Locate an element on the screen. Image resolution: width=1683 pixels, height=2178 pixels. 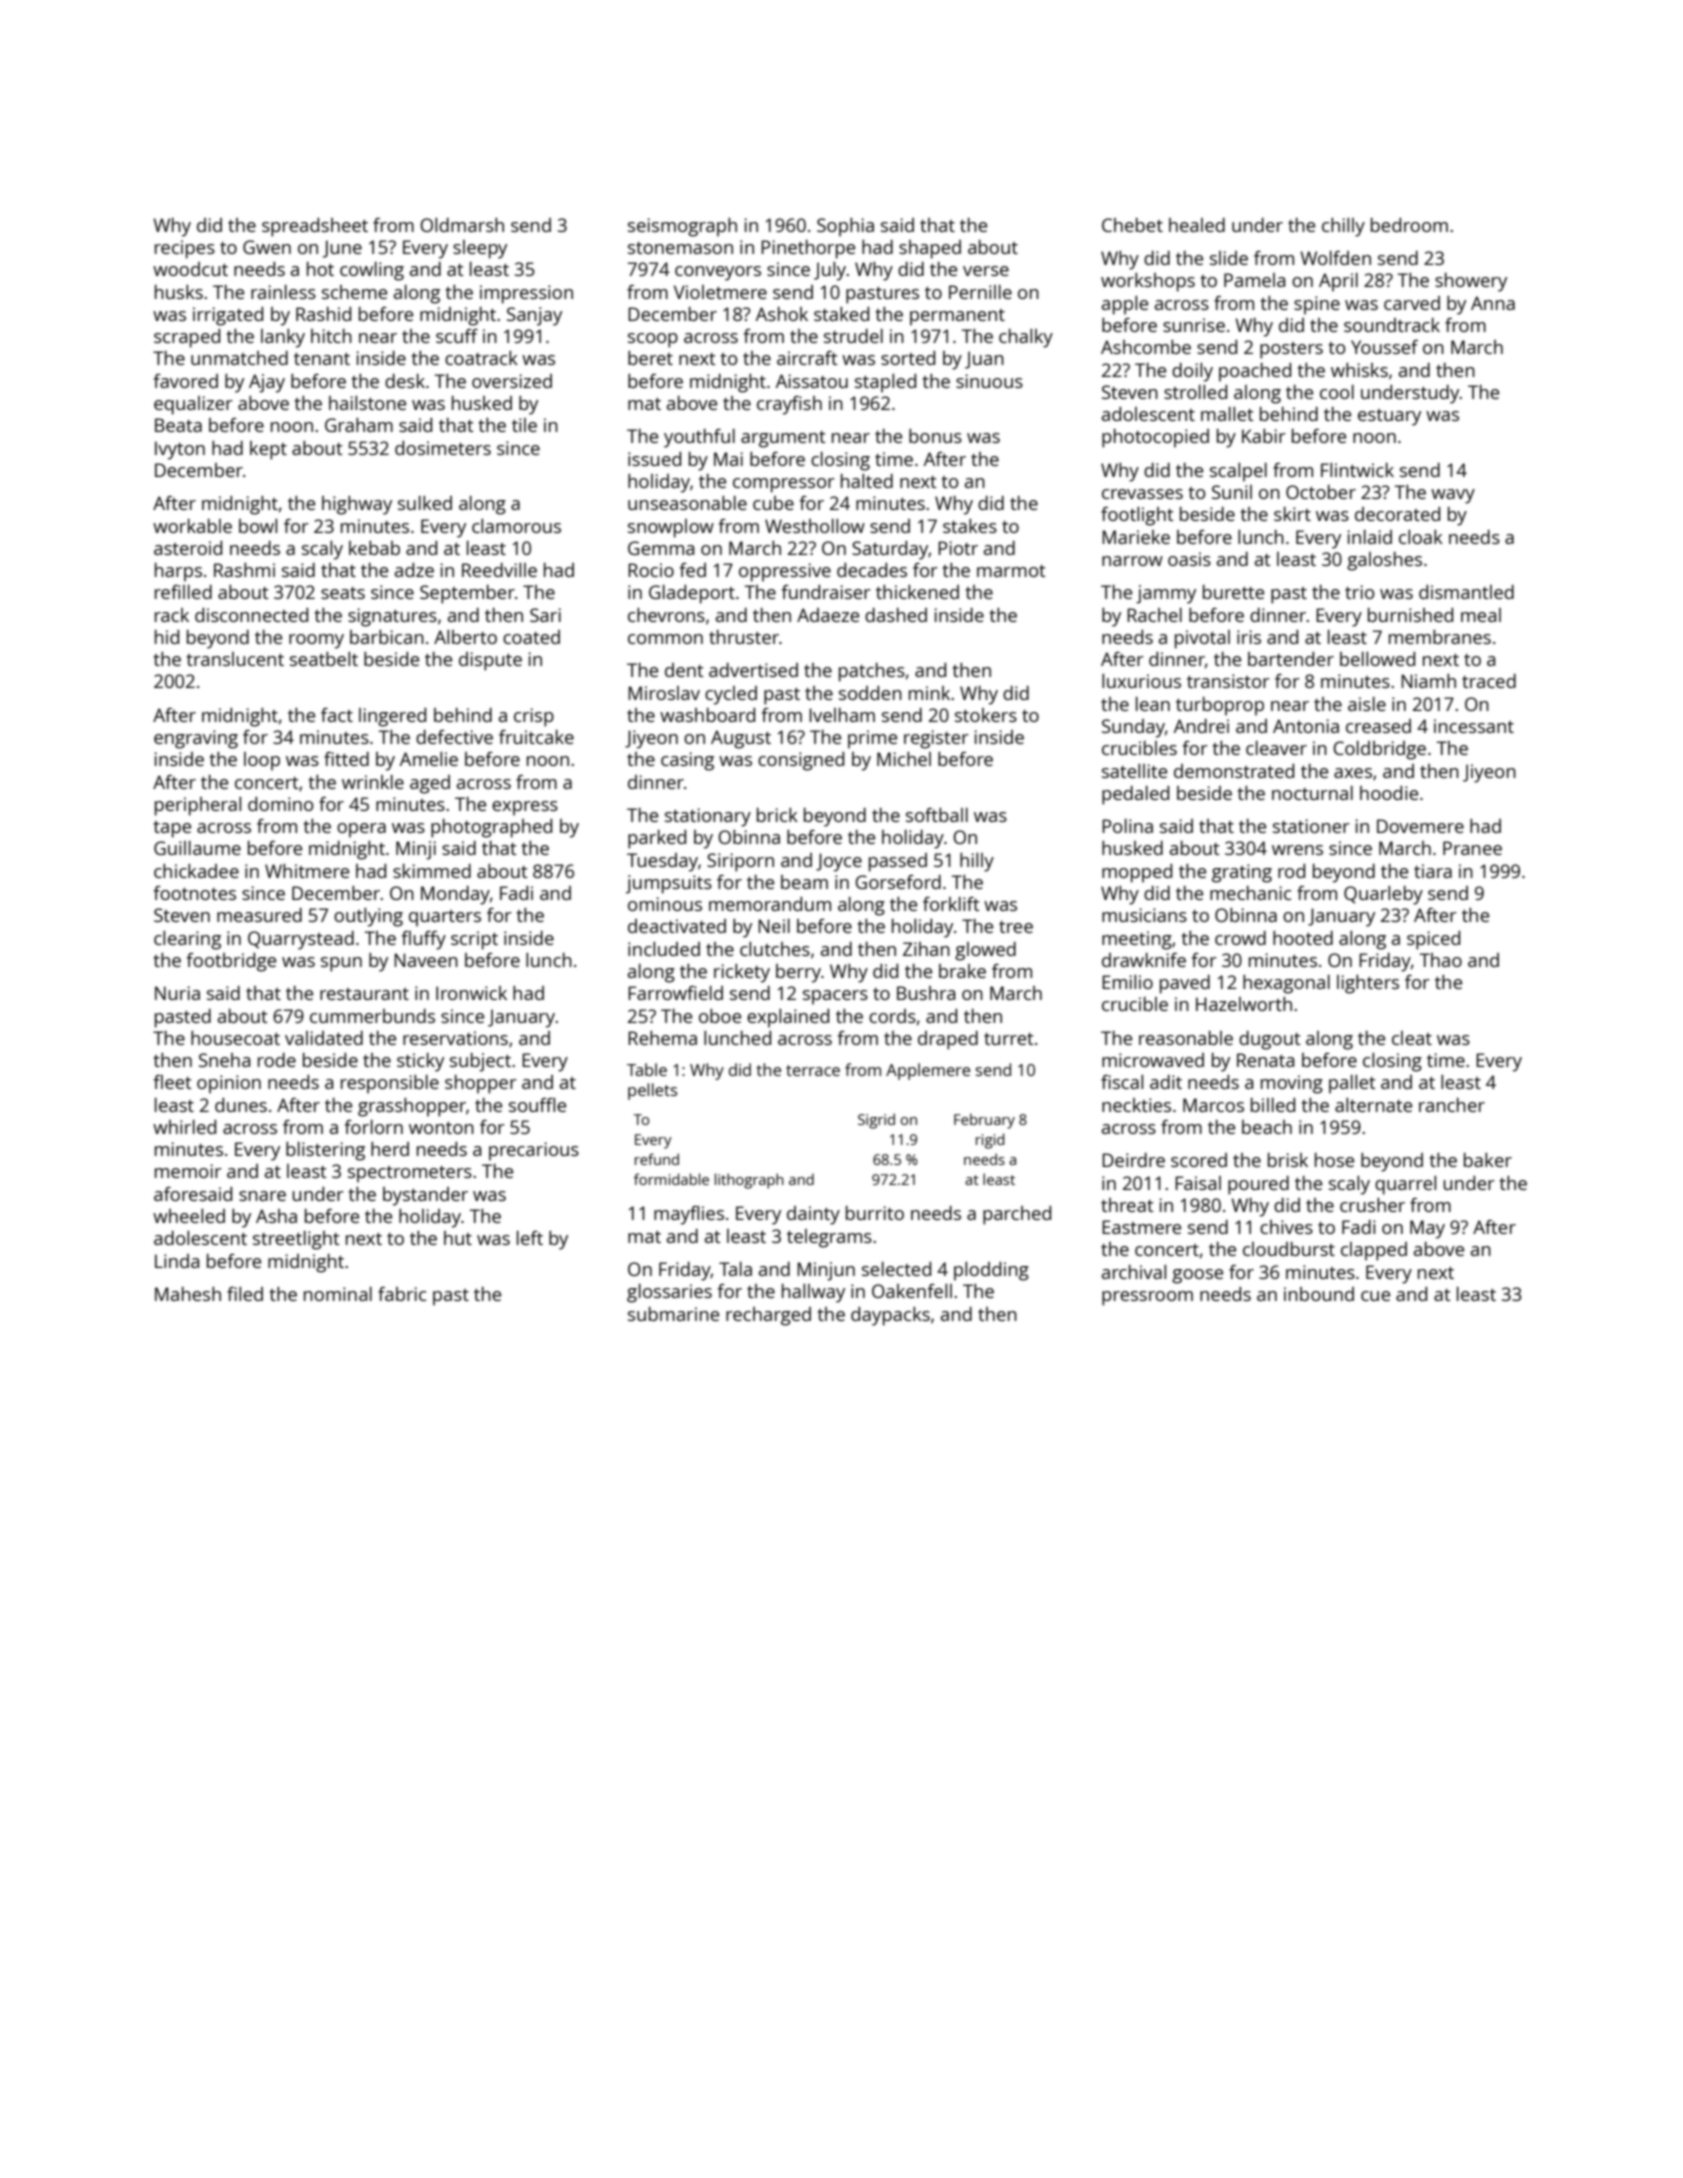
quarrel is located at coordinates (1405, 1185).
